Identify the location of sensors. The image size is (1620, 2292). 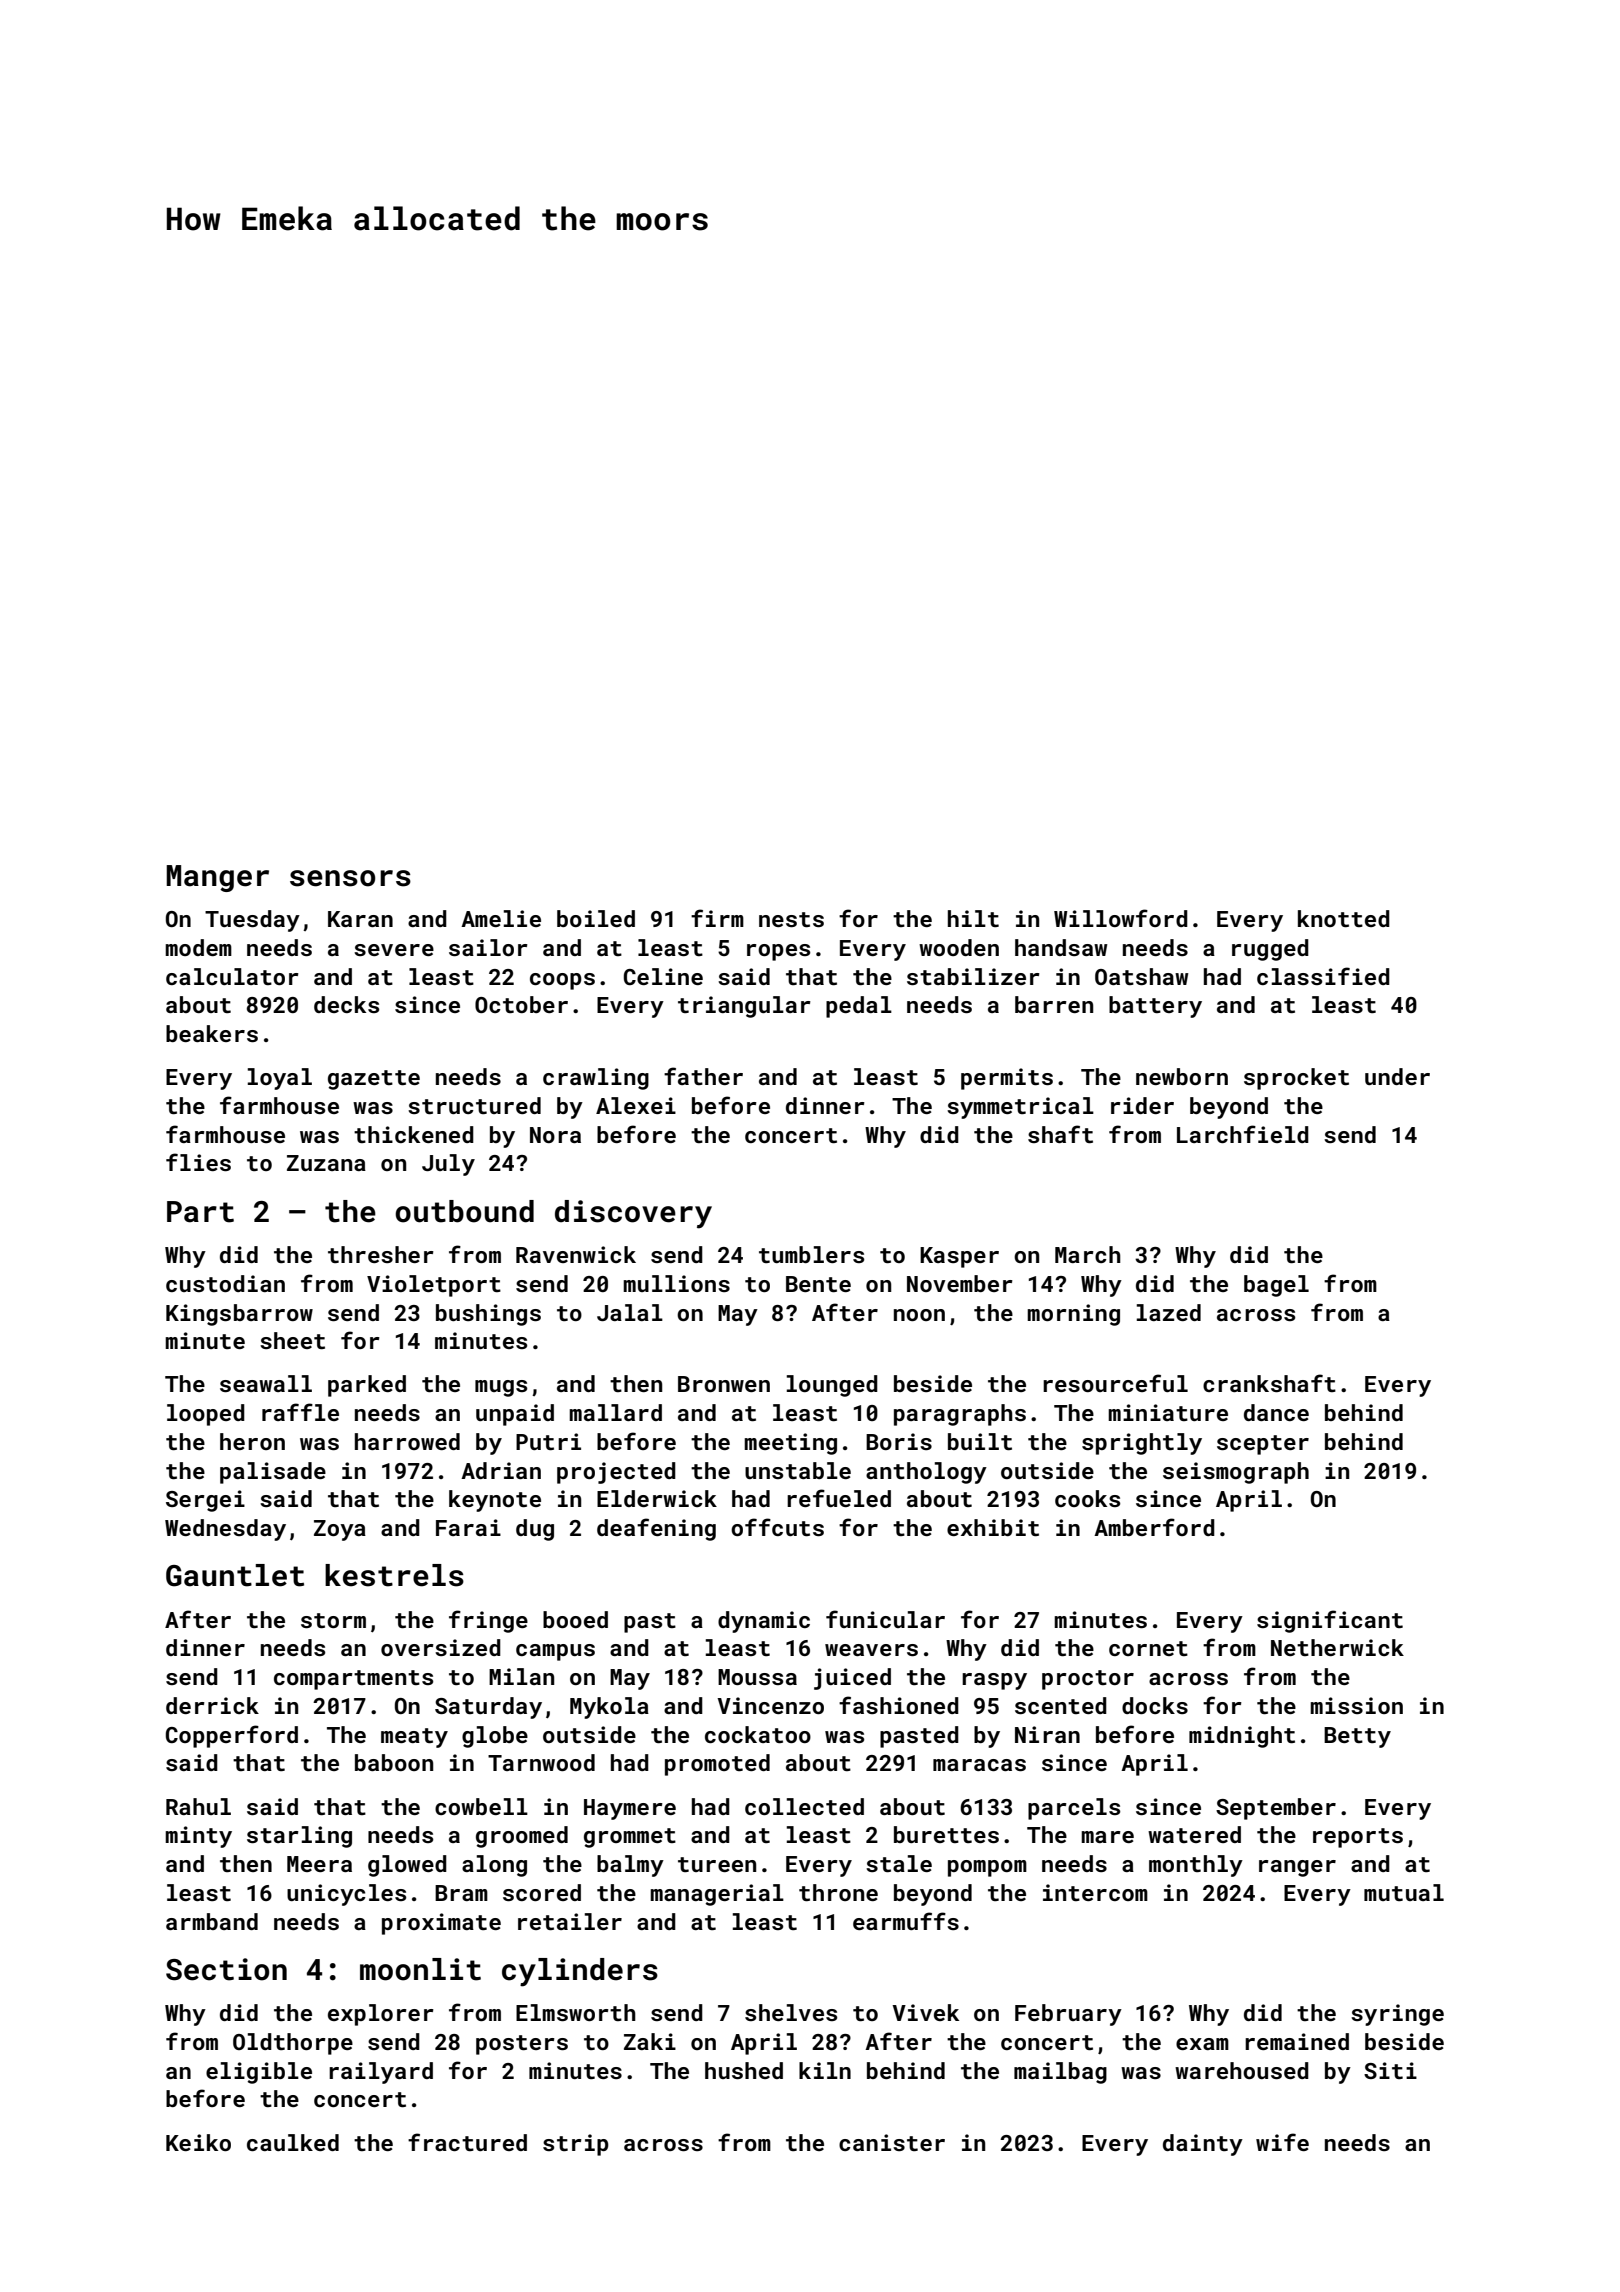
(350, 878).
